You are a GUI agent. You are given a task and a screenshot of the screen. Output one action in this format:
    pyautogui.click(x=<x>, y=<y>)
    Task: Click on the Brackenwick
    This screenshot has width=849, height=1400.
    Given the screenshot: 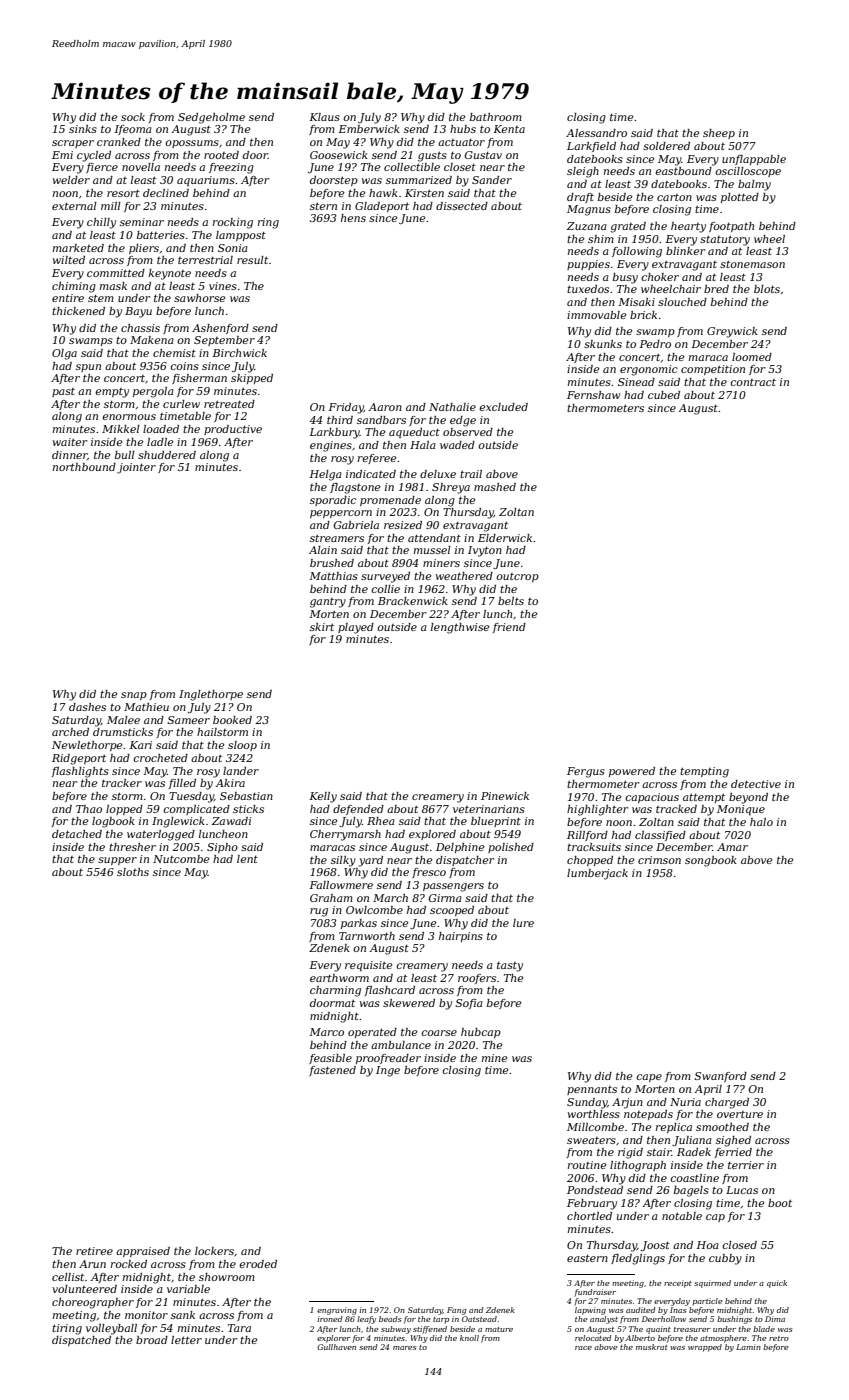 What is the action you would take?
    pyautogui.click(x=413, y=601)
